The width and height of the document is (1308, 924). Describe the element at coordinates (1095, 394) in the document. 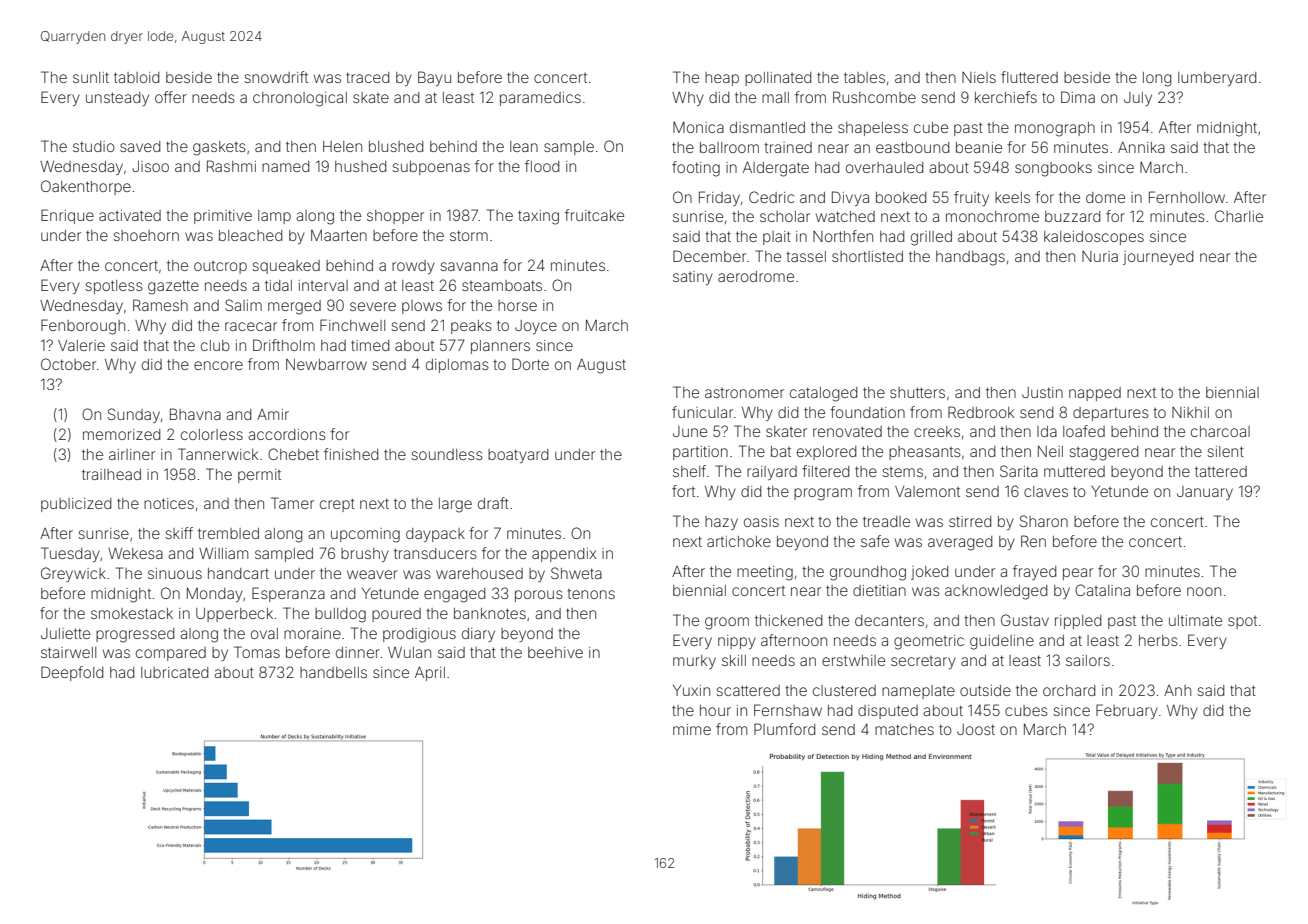

I see `napped` at that location.
